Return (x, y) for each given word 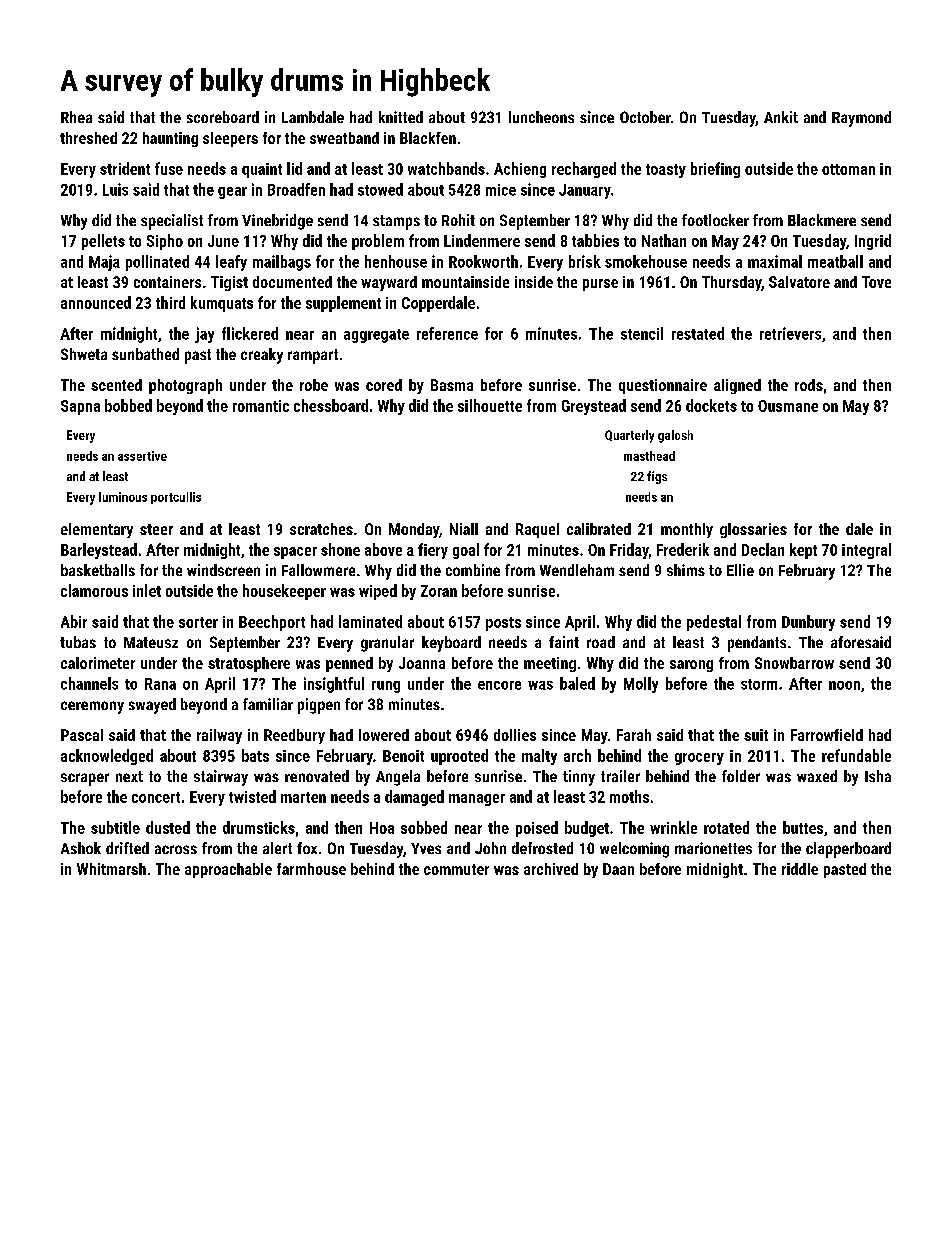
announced (96, 302)
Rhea (76, 117)
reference (447, 333)
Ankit (781, 117)
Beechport (272, 623)
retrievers (790, 333)
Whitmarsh (111, 869)
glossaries (753, 530)
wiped (378, 592)
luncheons (541, 117)
